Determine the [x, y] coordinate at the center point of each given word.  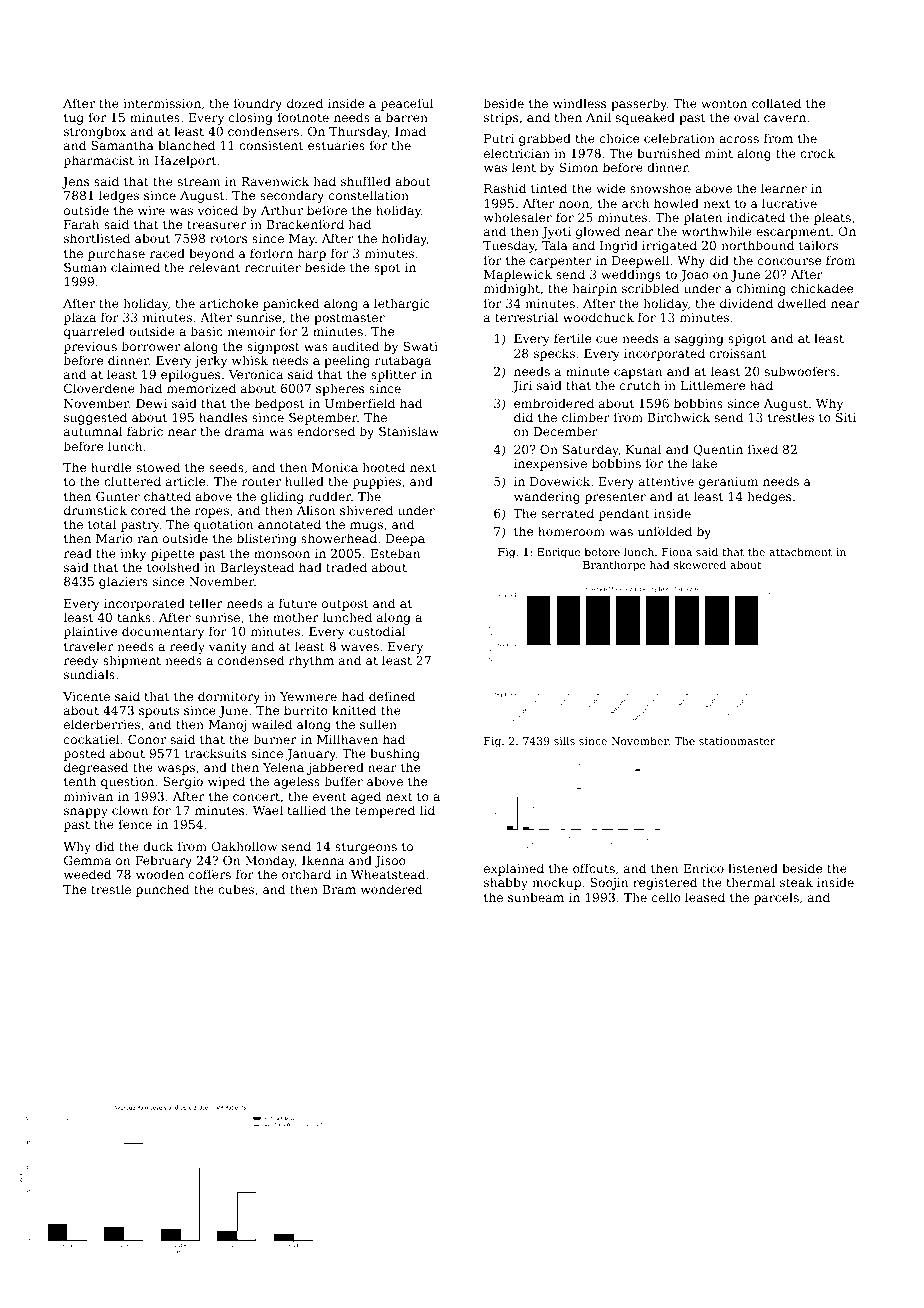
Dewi [151, 403]
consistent [271, 145]
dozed [305, 103]
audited [355, 346]
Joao [694, 276]
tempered [385, 811]
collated [776, 103]
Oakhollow [244, 846]
